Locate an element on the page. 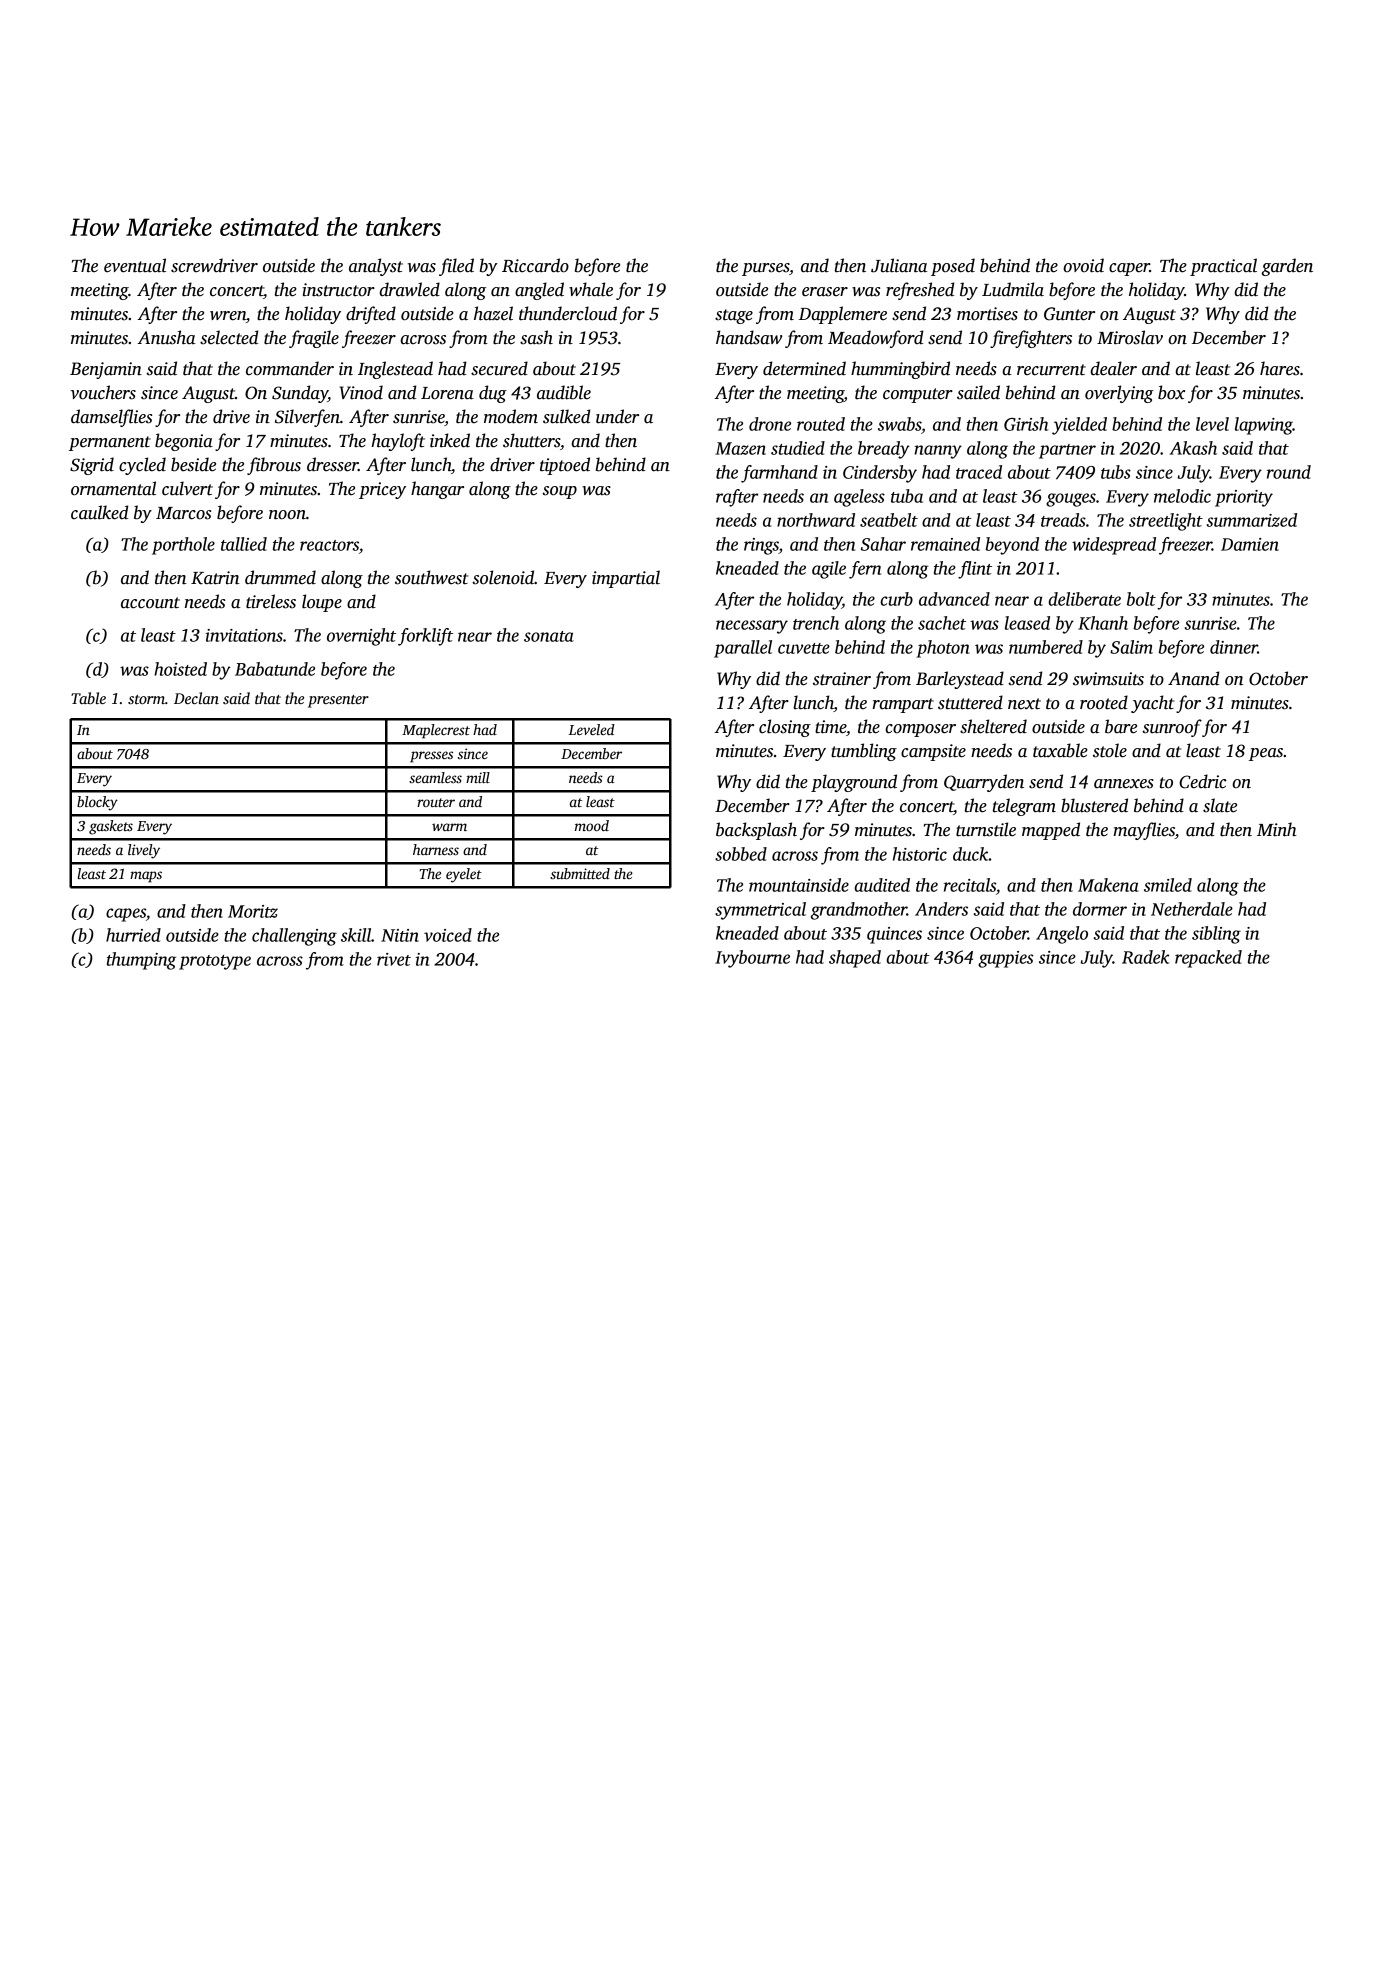 This page has width=1386, height=1969. dinner is located at coordinates (1234, 647).
